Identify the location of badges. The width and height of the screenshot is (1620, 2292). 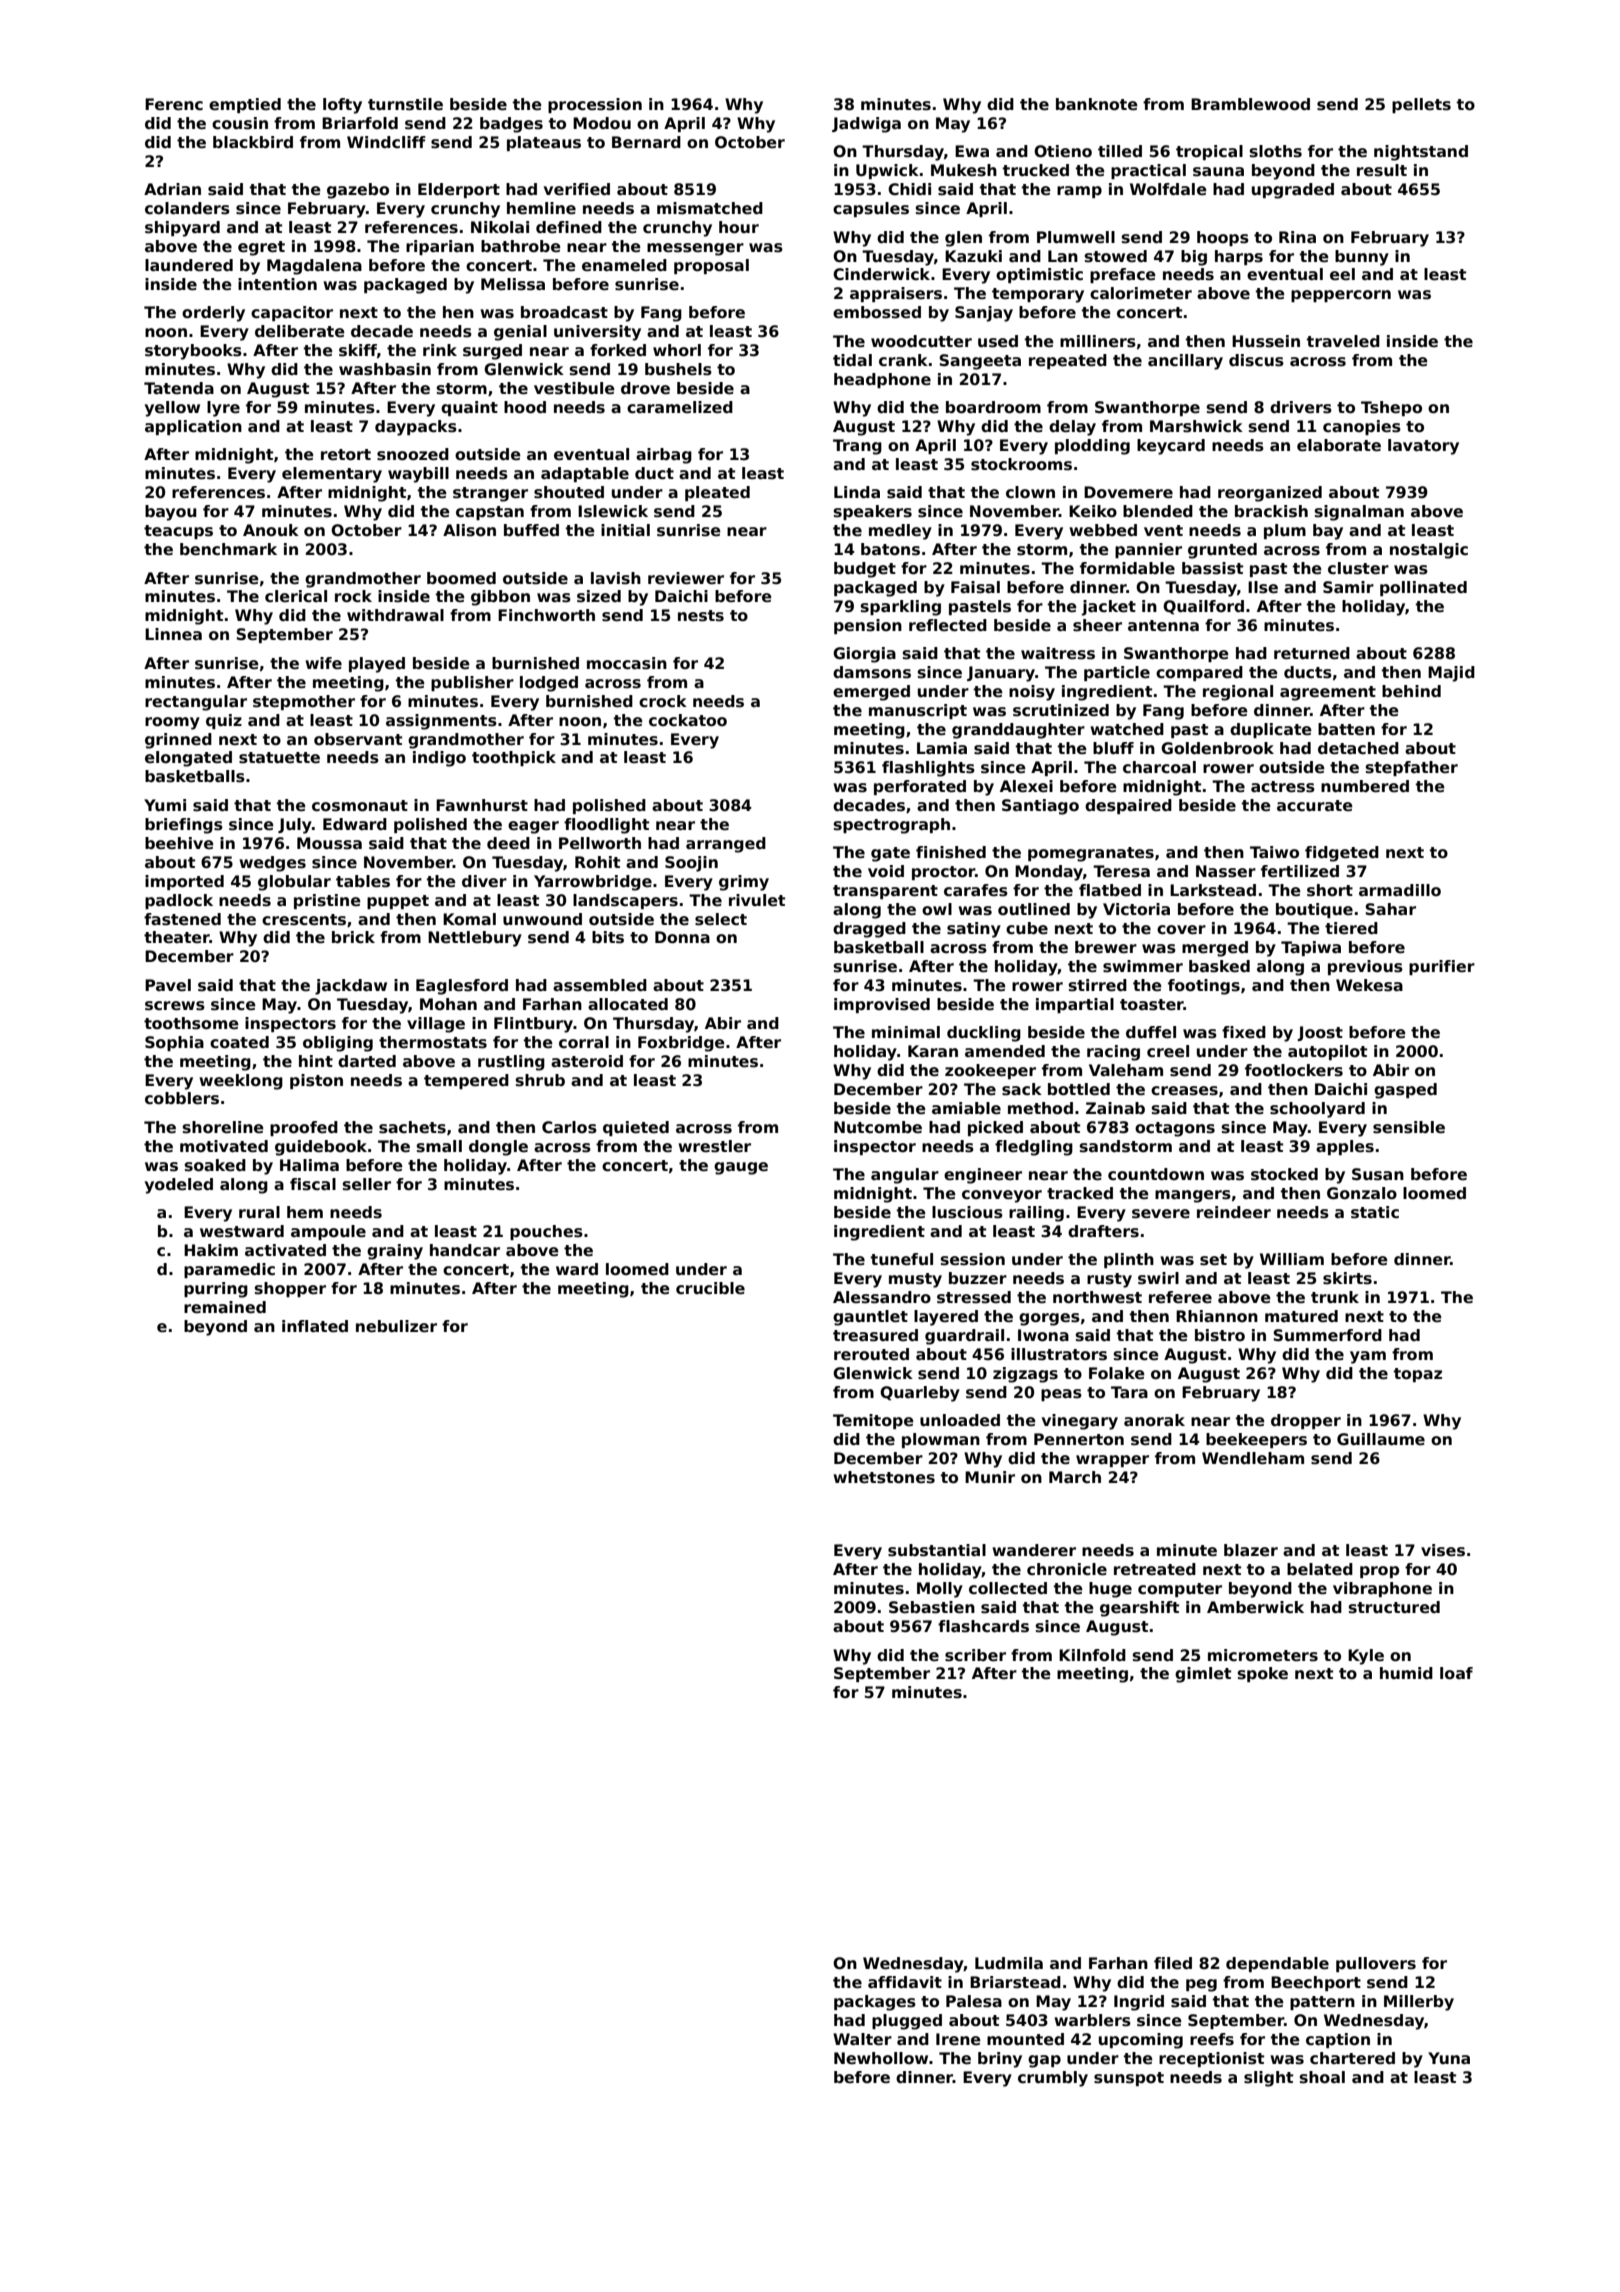
(511, 125).
